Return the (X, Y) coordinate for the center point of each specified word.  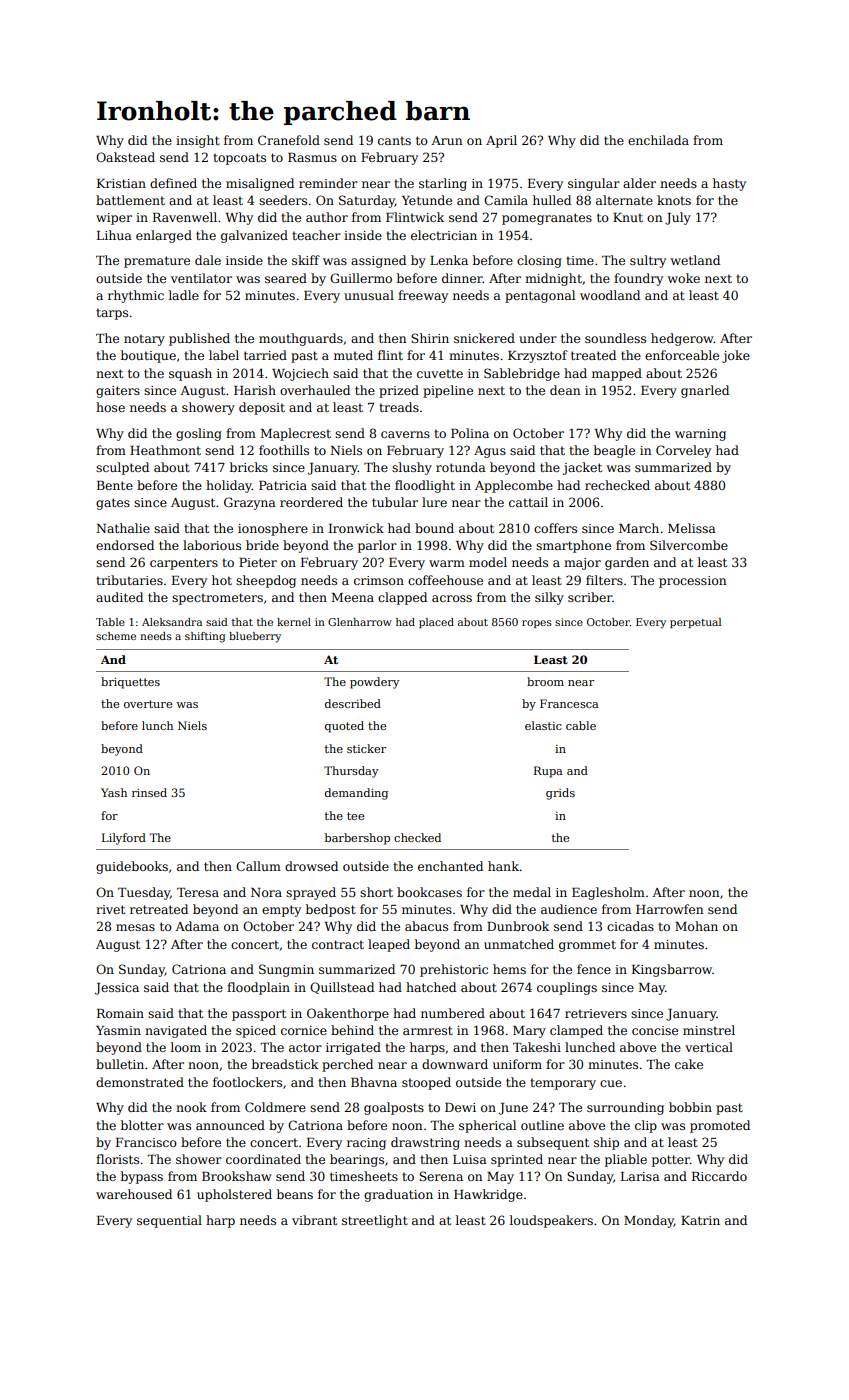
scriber (590, 597)
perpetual (695, 623)
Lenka (449, 260)
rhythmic (136, 296)
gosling (199, 434)
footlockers (247, 1082)
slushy (412, 468)
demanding (356, 794)
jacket (582, 468)
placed (436, 623)
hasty (729, 184)
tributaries (129, 580)
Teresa (198, 892)
